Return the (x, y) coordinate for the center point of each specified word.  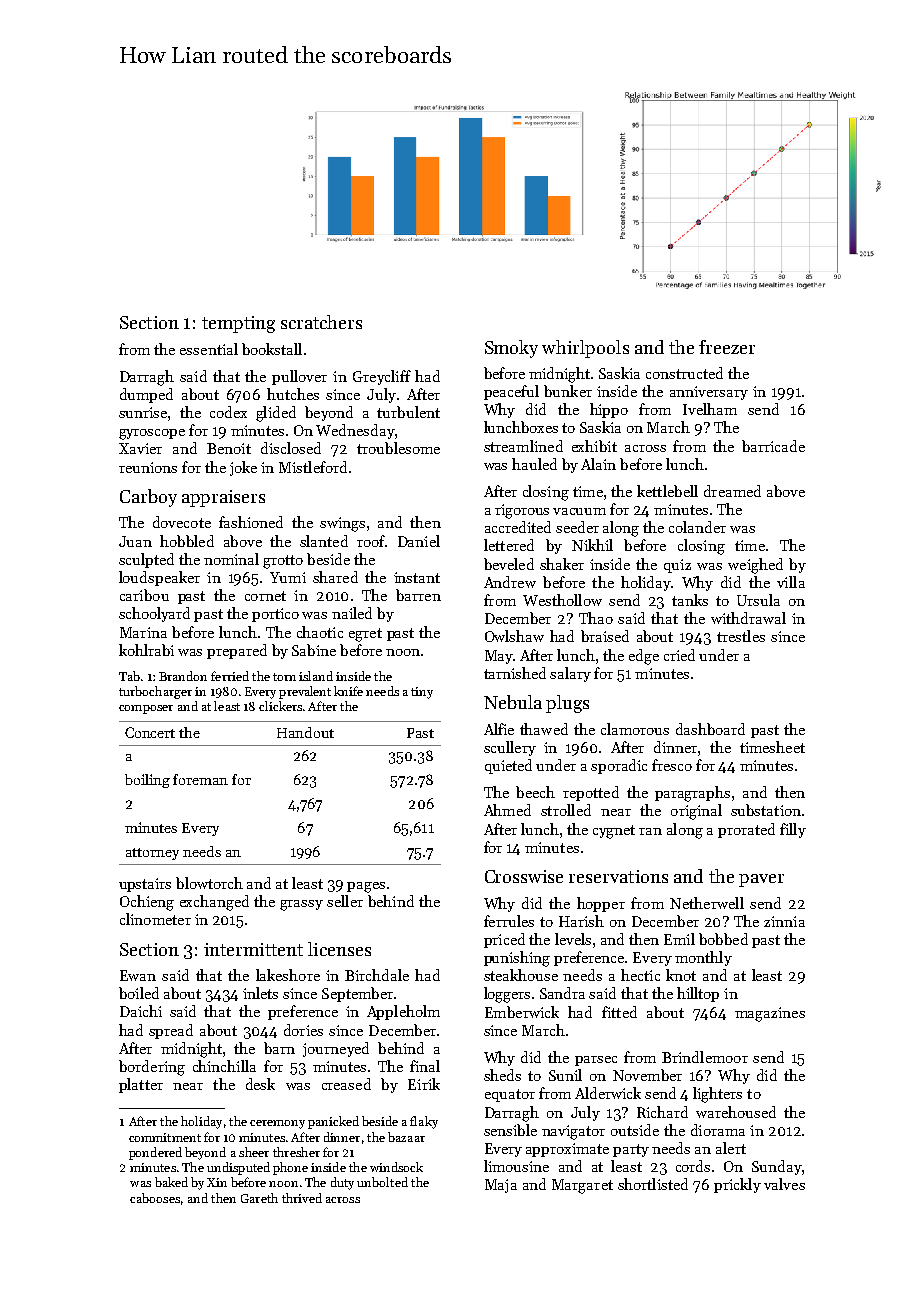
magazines (770, 1014)
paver (761, 880)
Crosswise (524, 876)
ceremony (277, 1124)
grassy (301, 905)
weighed (755, 566)
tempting (238, 324)
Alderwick (608, 1093)
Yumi (288, 577)
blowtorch (209, 883)
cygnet (614, 832)
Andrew (510, 582)
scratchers (321, 322)
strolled (566, 810)
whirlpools (585, 349)
